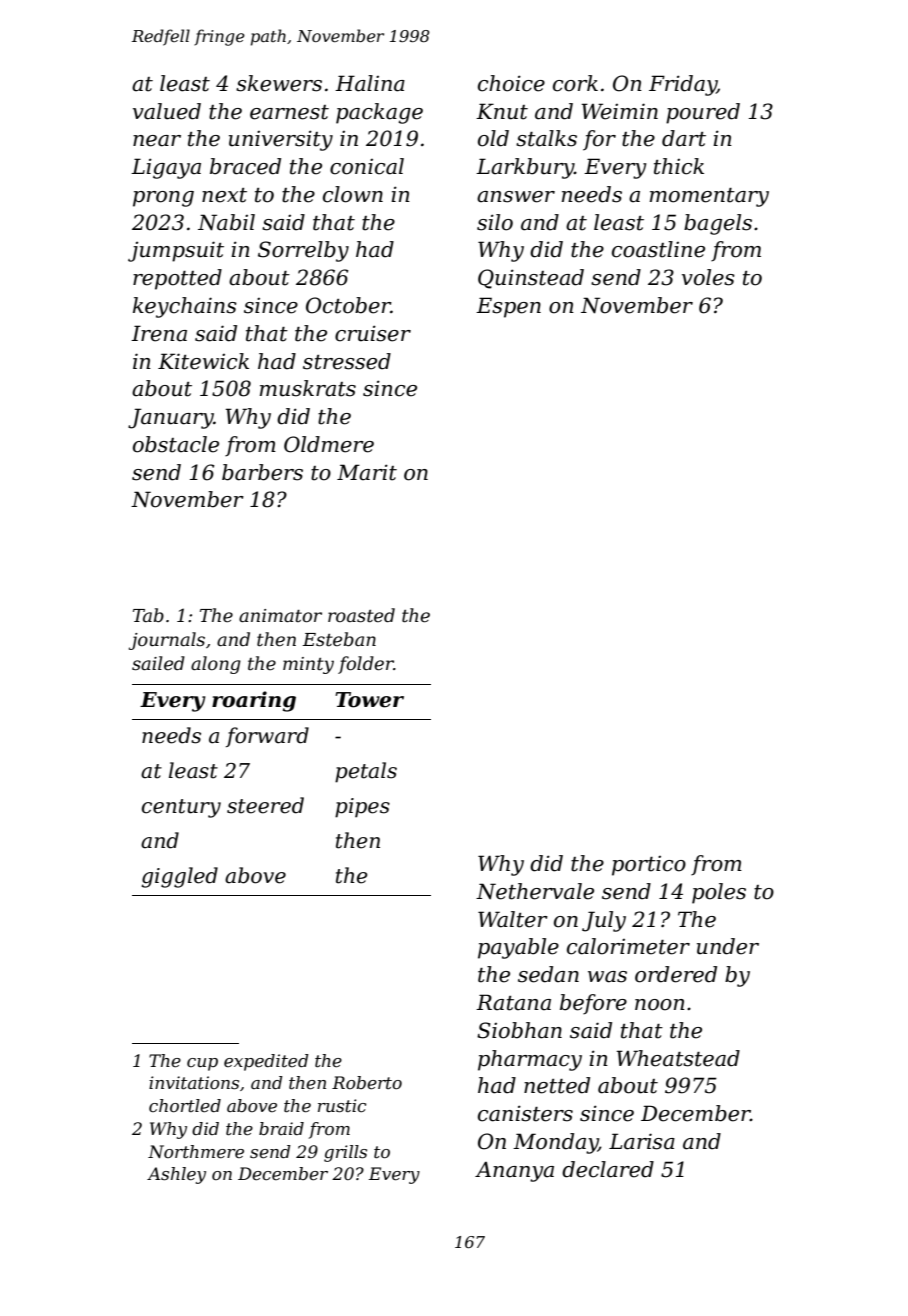 The width and height of the screenshot is (908, 1316). What do you see at coordinates (649, 866) in the screenshot?
I see `portico` at bounding box center [649, 866].
